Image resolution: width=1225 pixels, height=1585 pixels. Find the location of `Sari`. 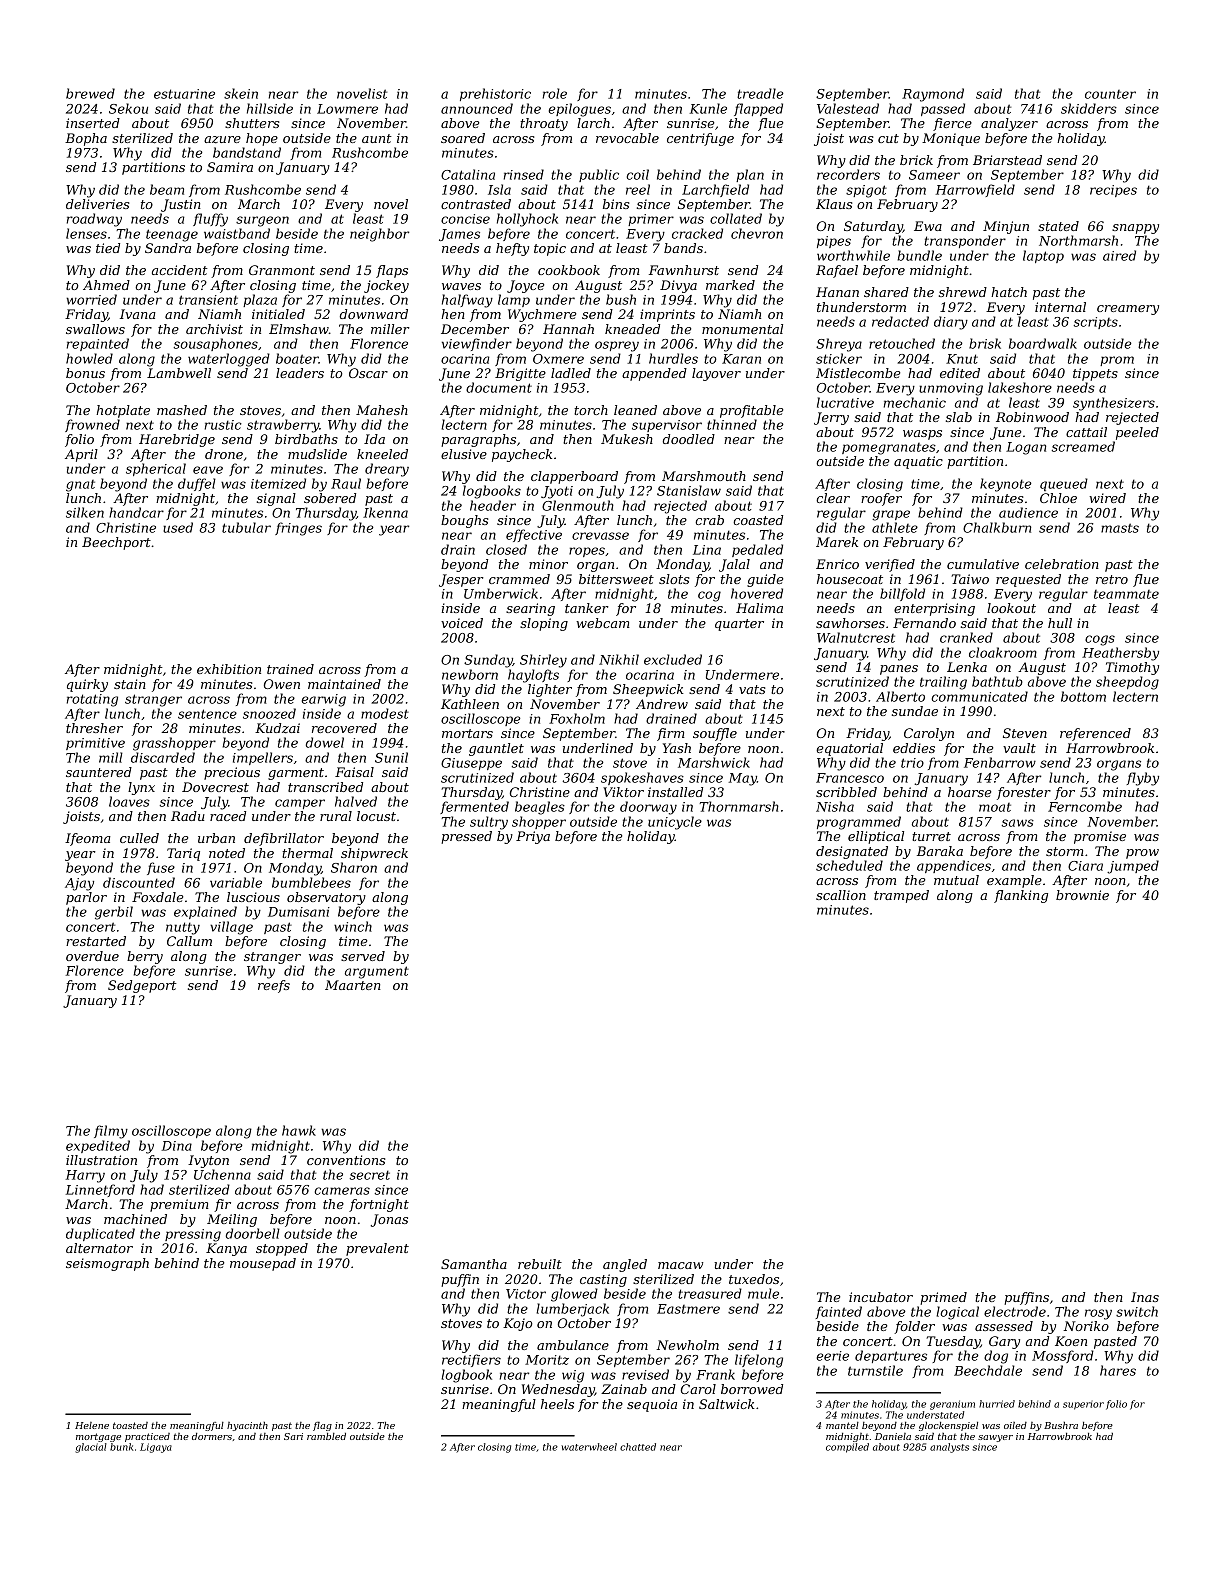

Sari is located at coordinates (293, 1436).
